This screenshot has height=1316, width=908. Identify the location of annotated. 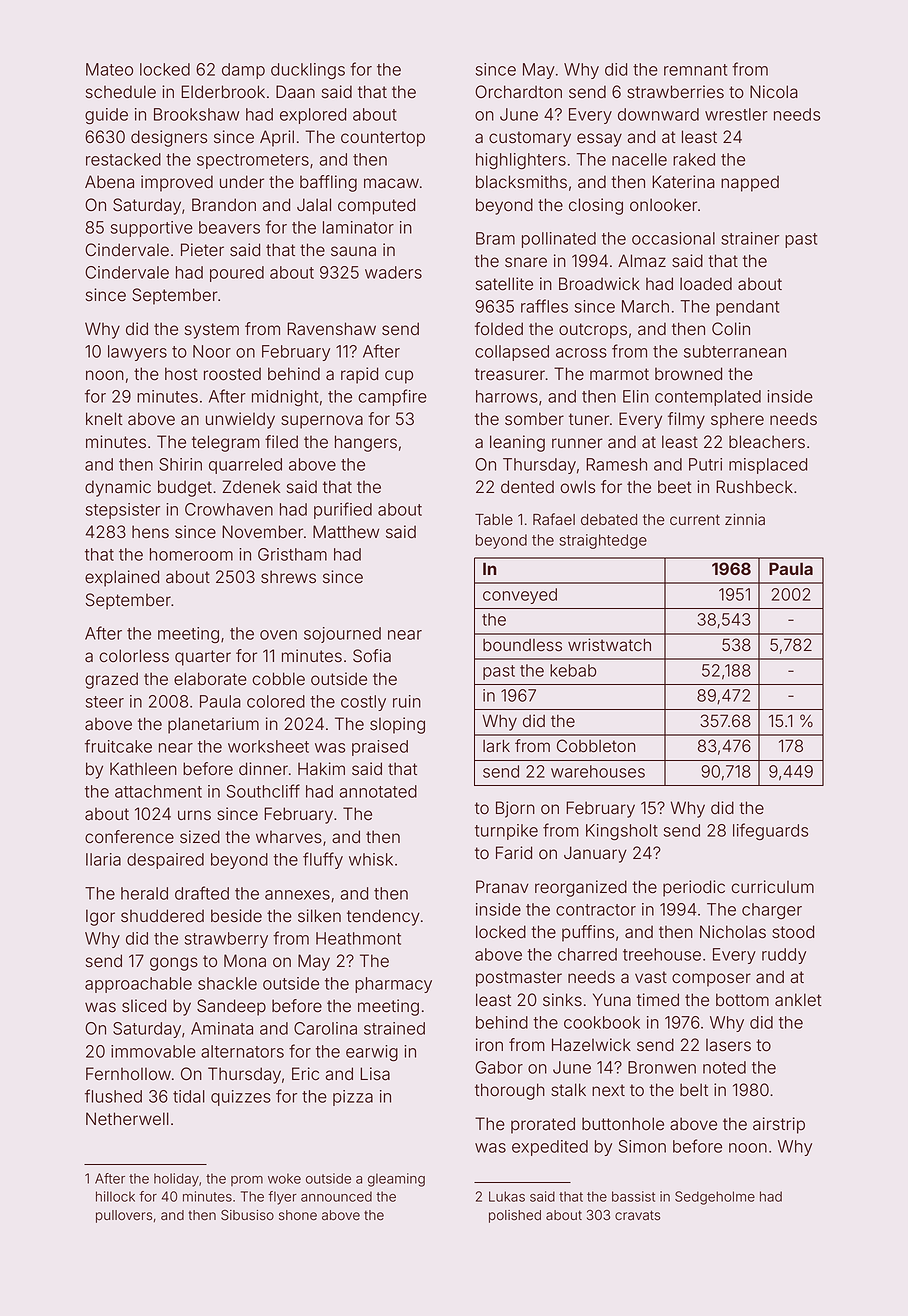
(378, 791).
